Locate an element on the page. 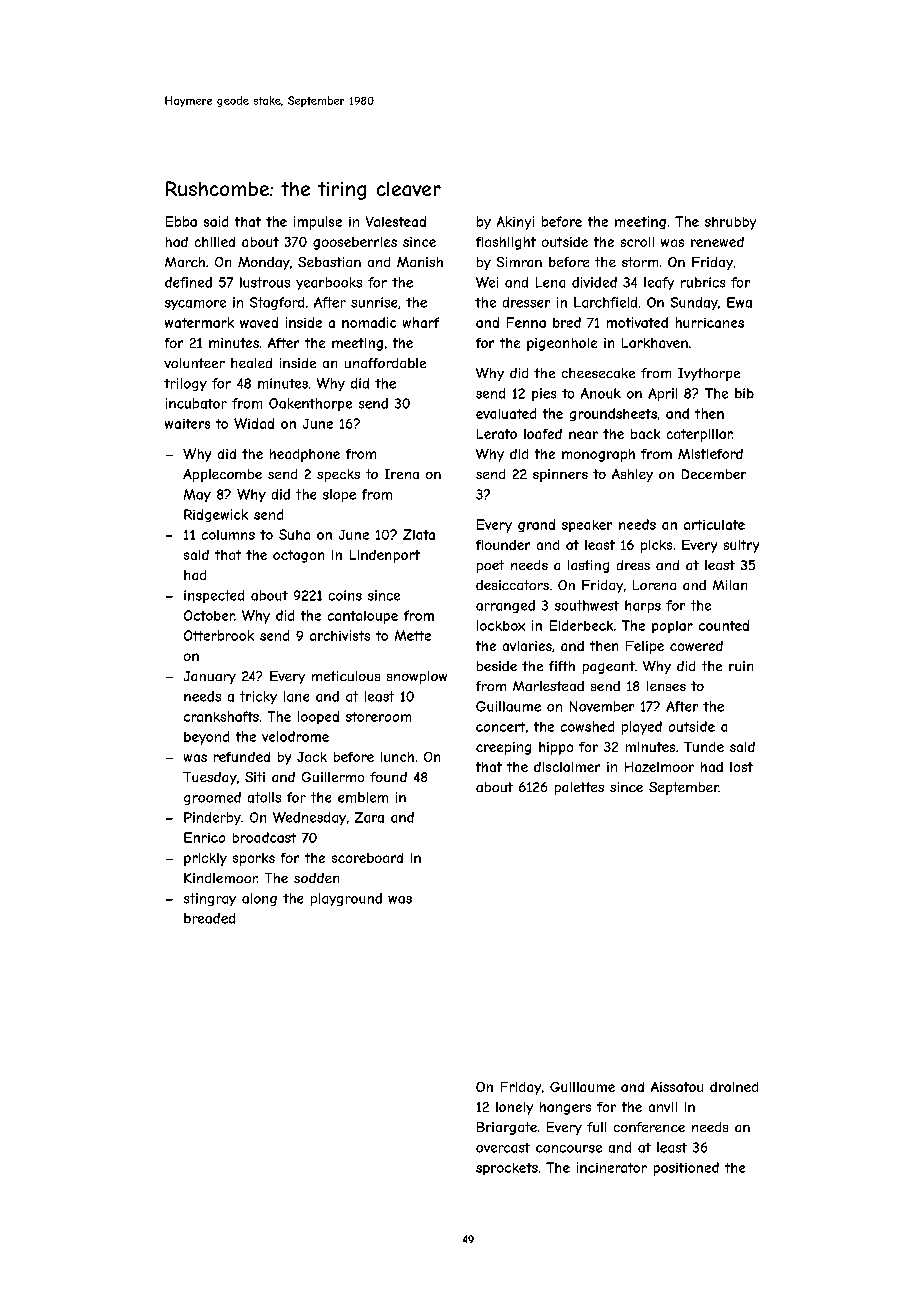 Image resolution: width=924 pixels, height=1311 pixels. breaded is located at coordinates (209, 918).
